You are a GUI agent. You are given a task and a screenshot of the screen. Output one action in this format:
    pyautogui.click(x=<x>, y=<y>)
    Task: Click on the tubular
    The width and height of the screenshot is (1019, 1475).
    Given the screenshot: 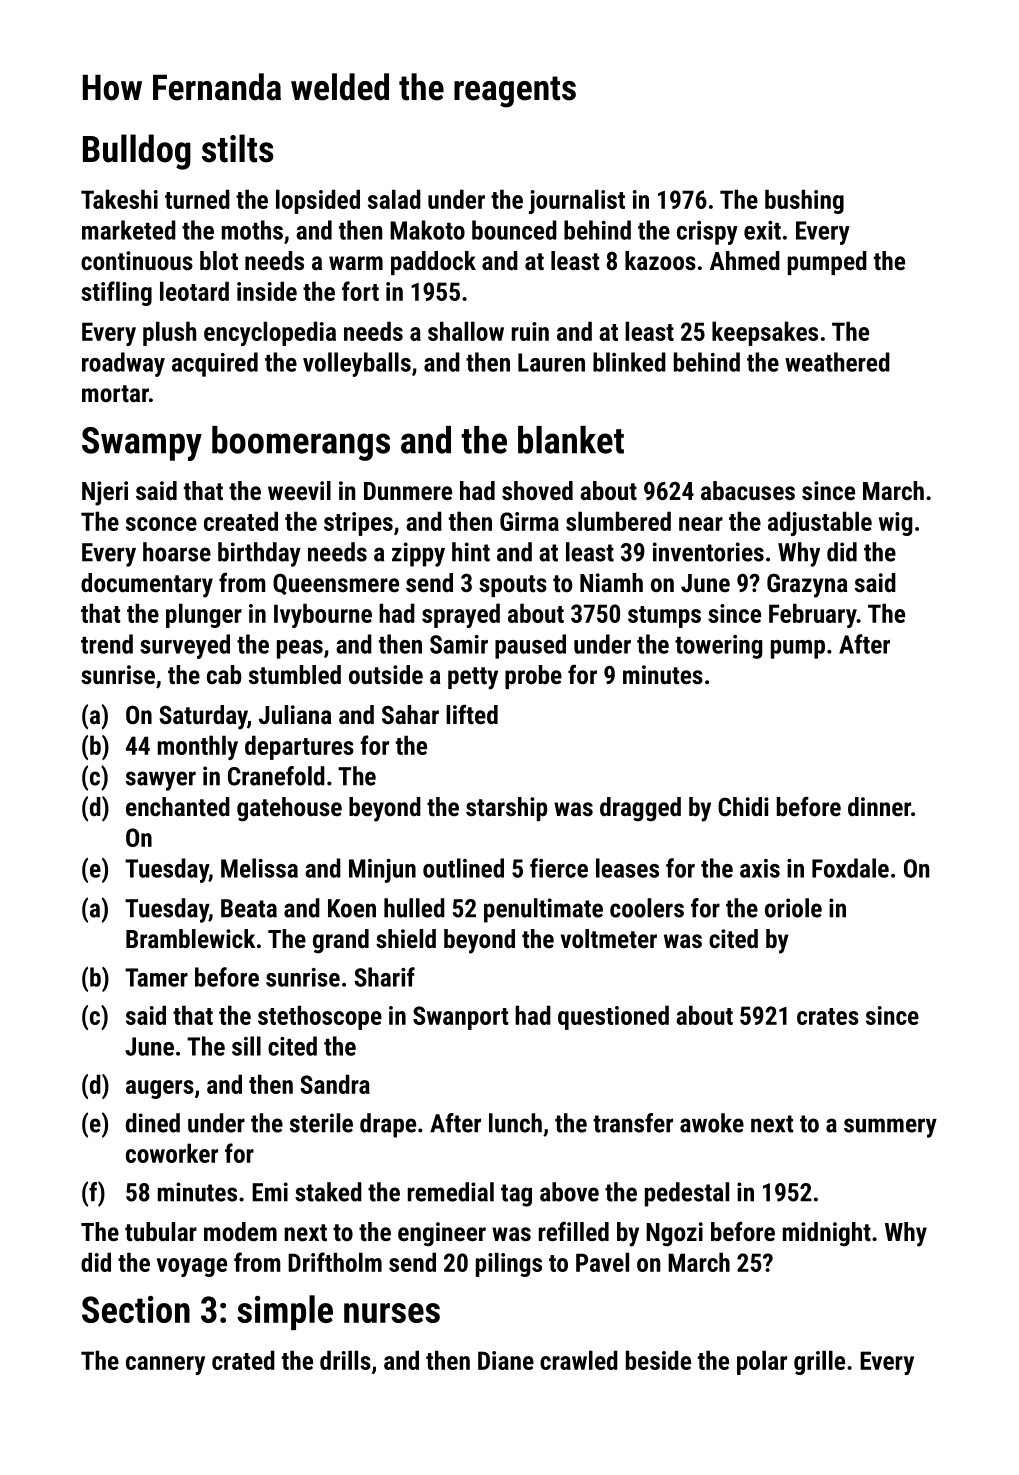 What is the action you would take?
    pyautogui.click(x=161, y=1231)
